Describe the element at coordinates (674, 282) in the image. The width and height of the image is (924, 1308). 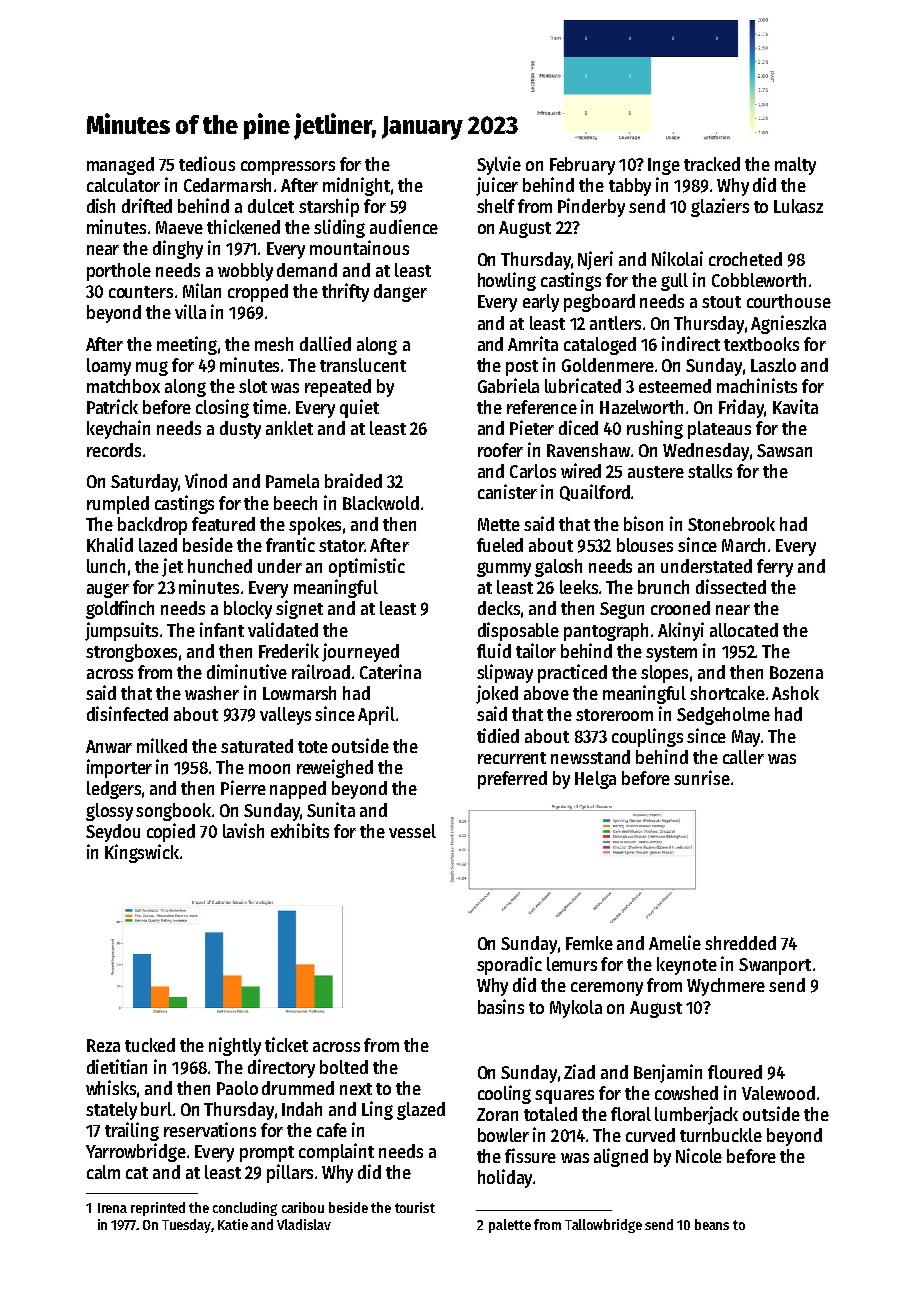
I see `gull` at that location.
